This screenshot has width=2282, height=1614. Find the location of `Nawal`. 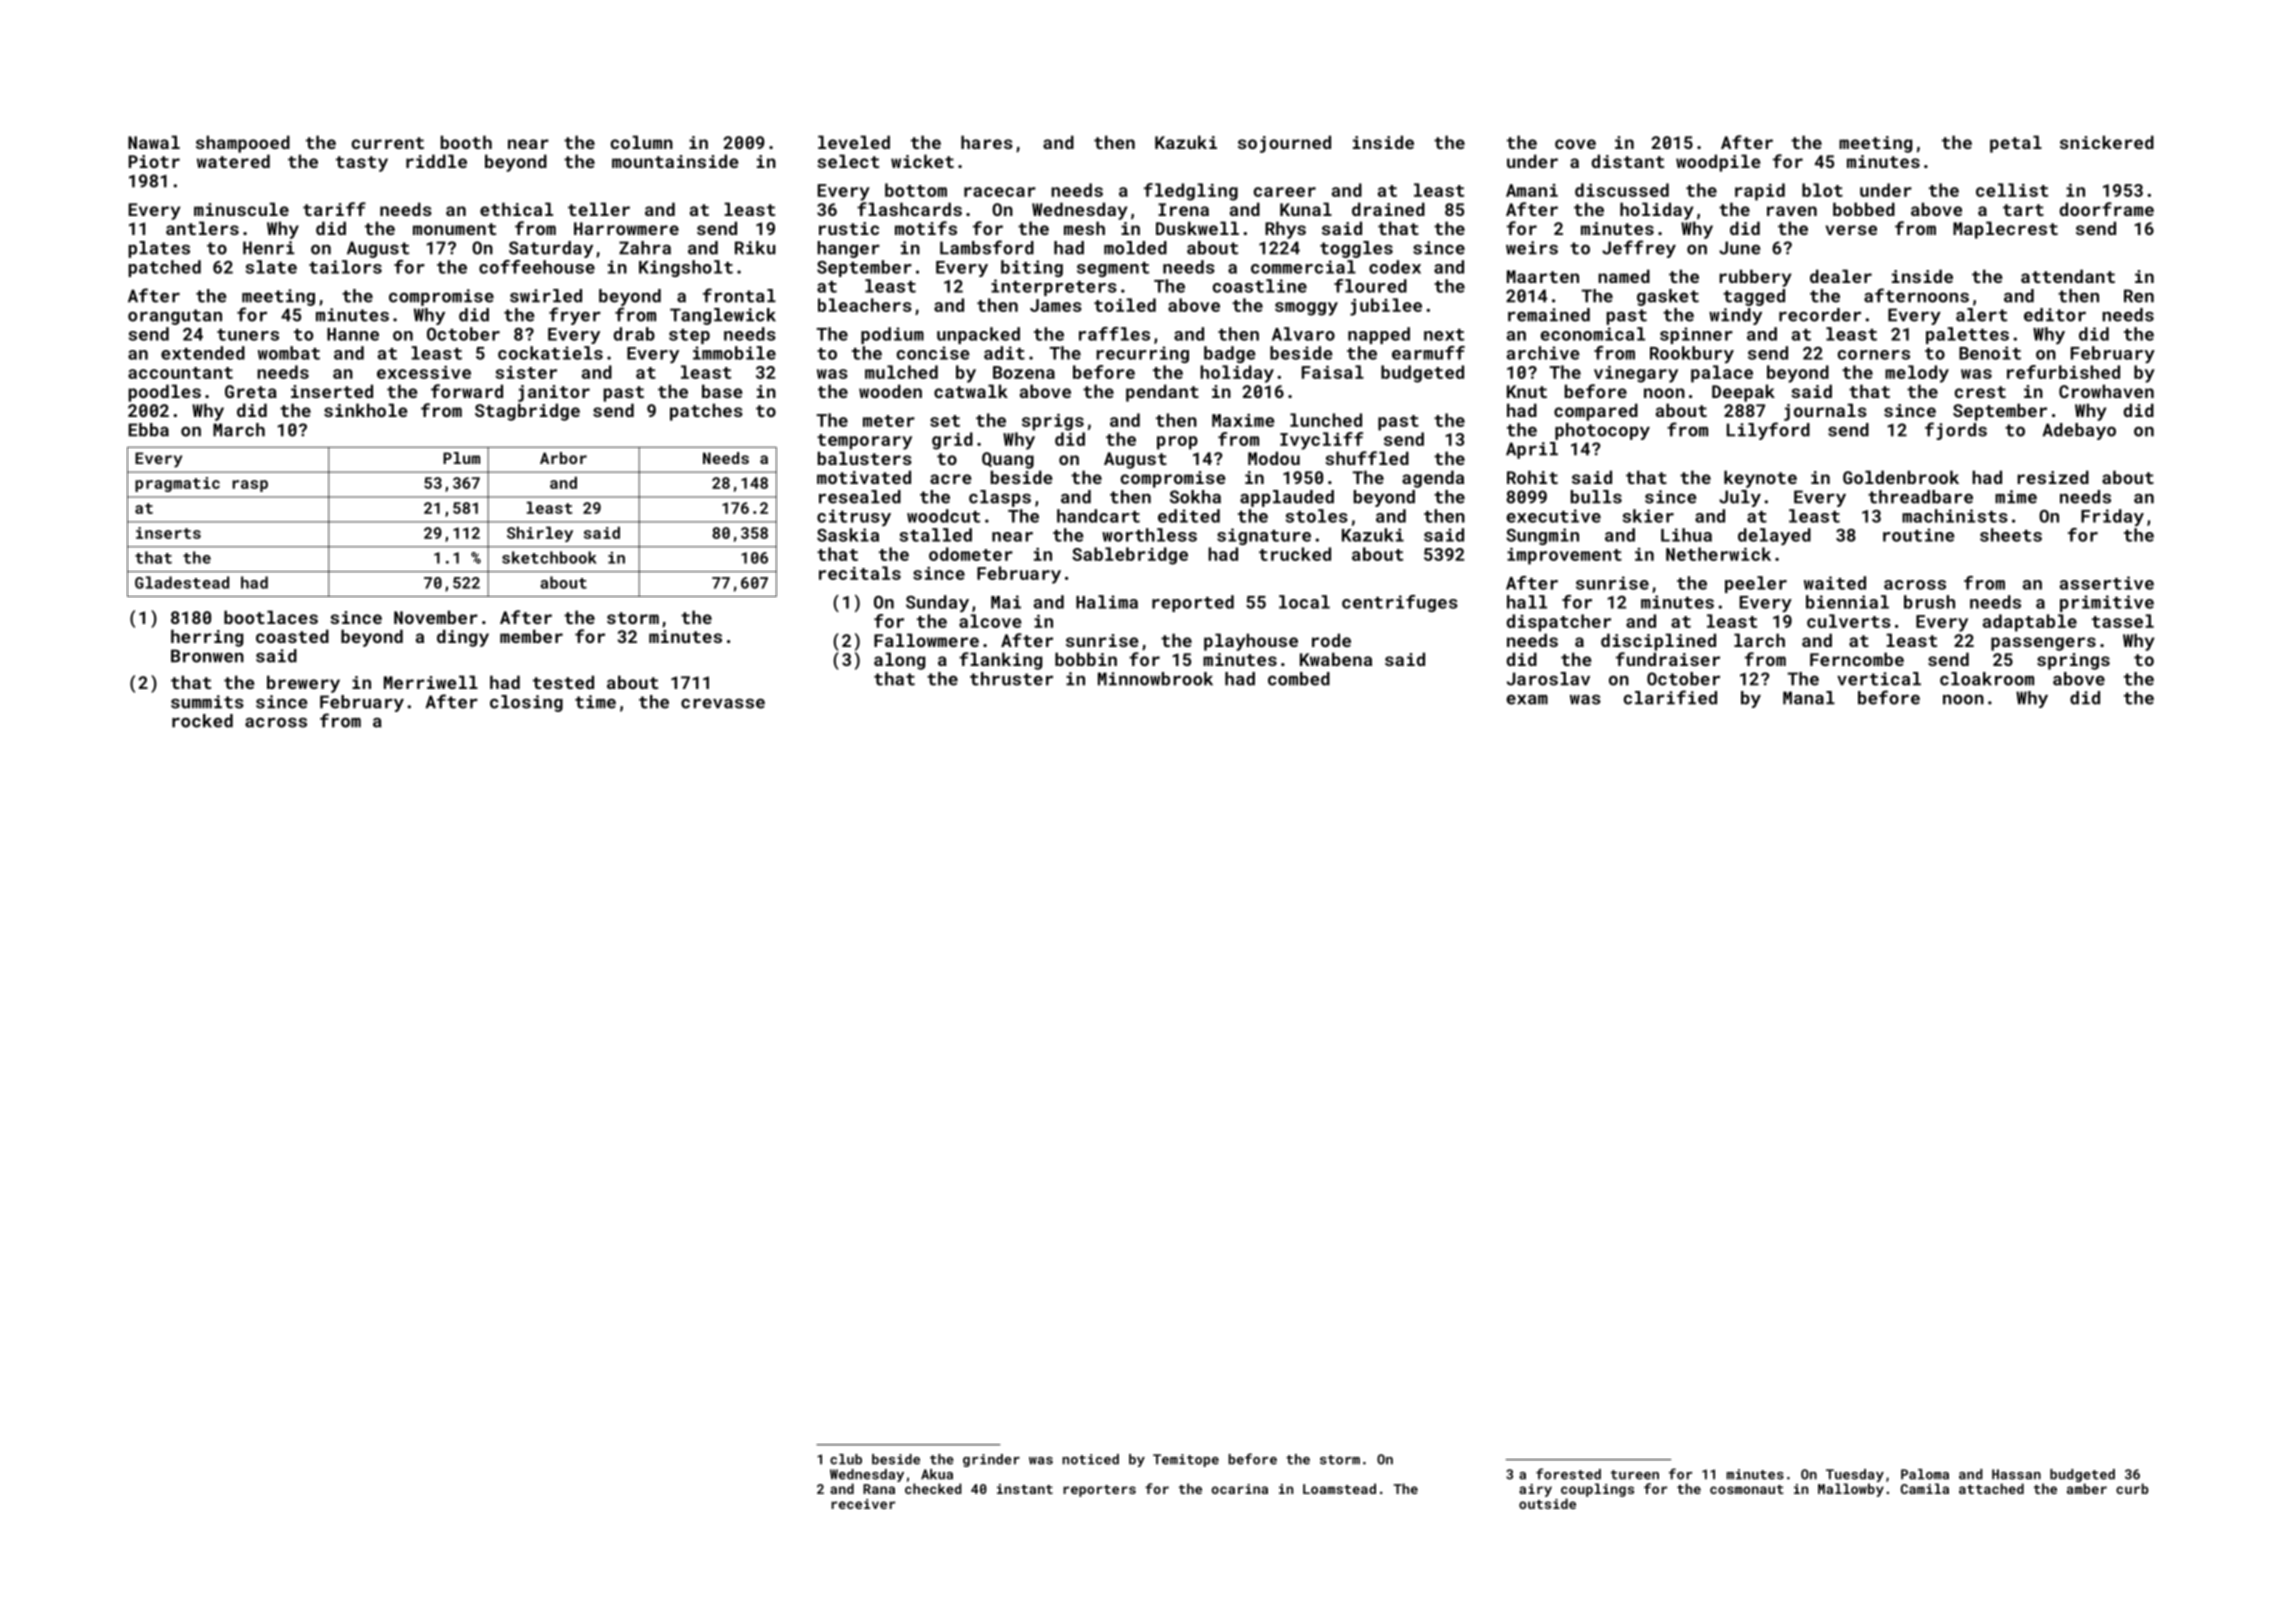

Nawal is located at coordinates (154, 142).
